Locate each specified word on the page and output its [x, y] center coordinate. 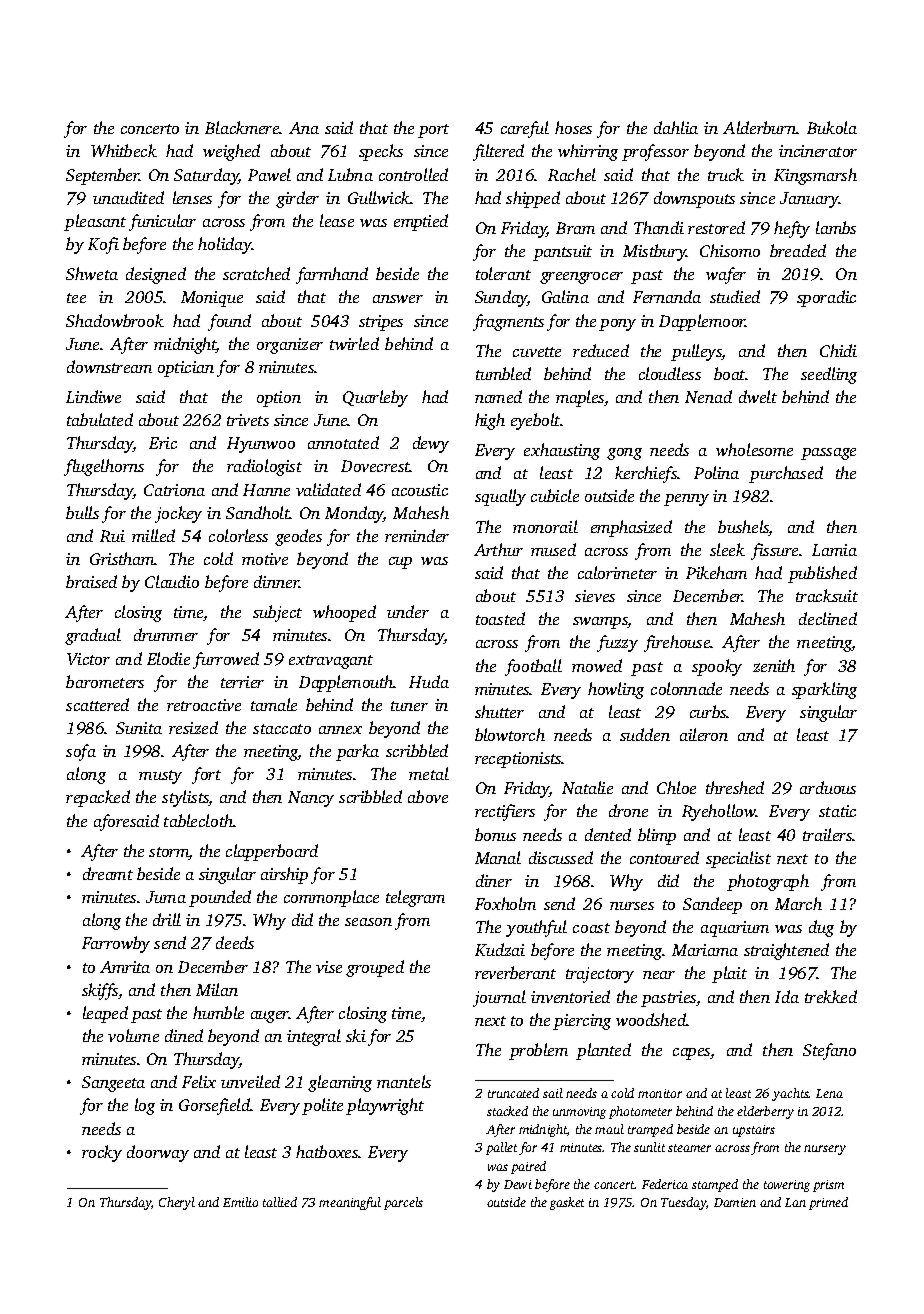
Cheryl [177, 1203]
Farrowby [116, 944]
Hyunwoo [261, 445]
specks [381, 152]
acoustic [420, 490]
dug [821, 928]
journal [499, 998]
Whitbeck [124, 150]
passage [828, 454]
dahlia [676, 127]
